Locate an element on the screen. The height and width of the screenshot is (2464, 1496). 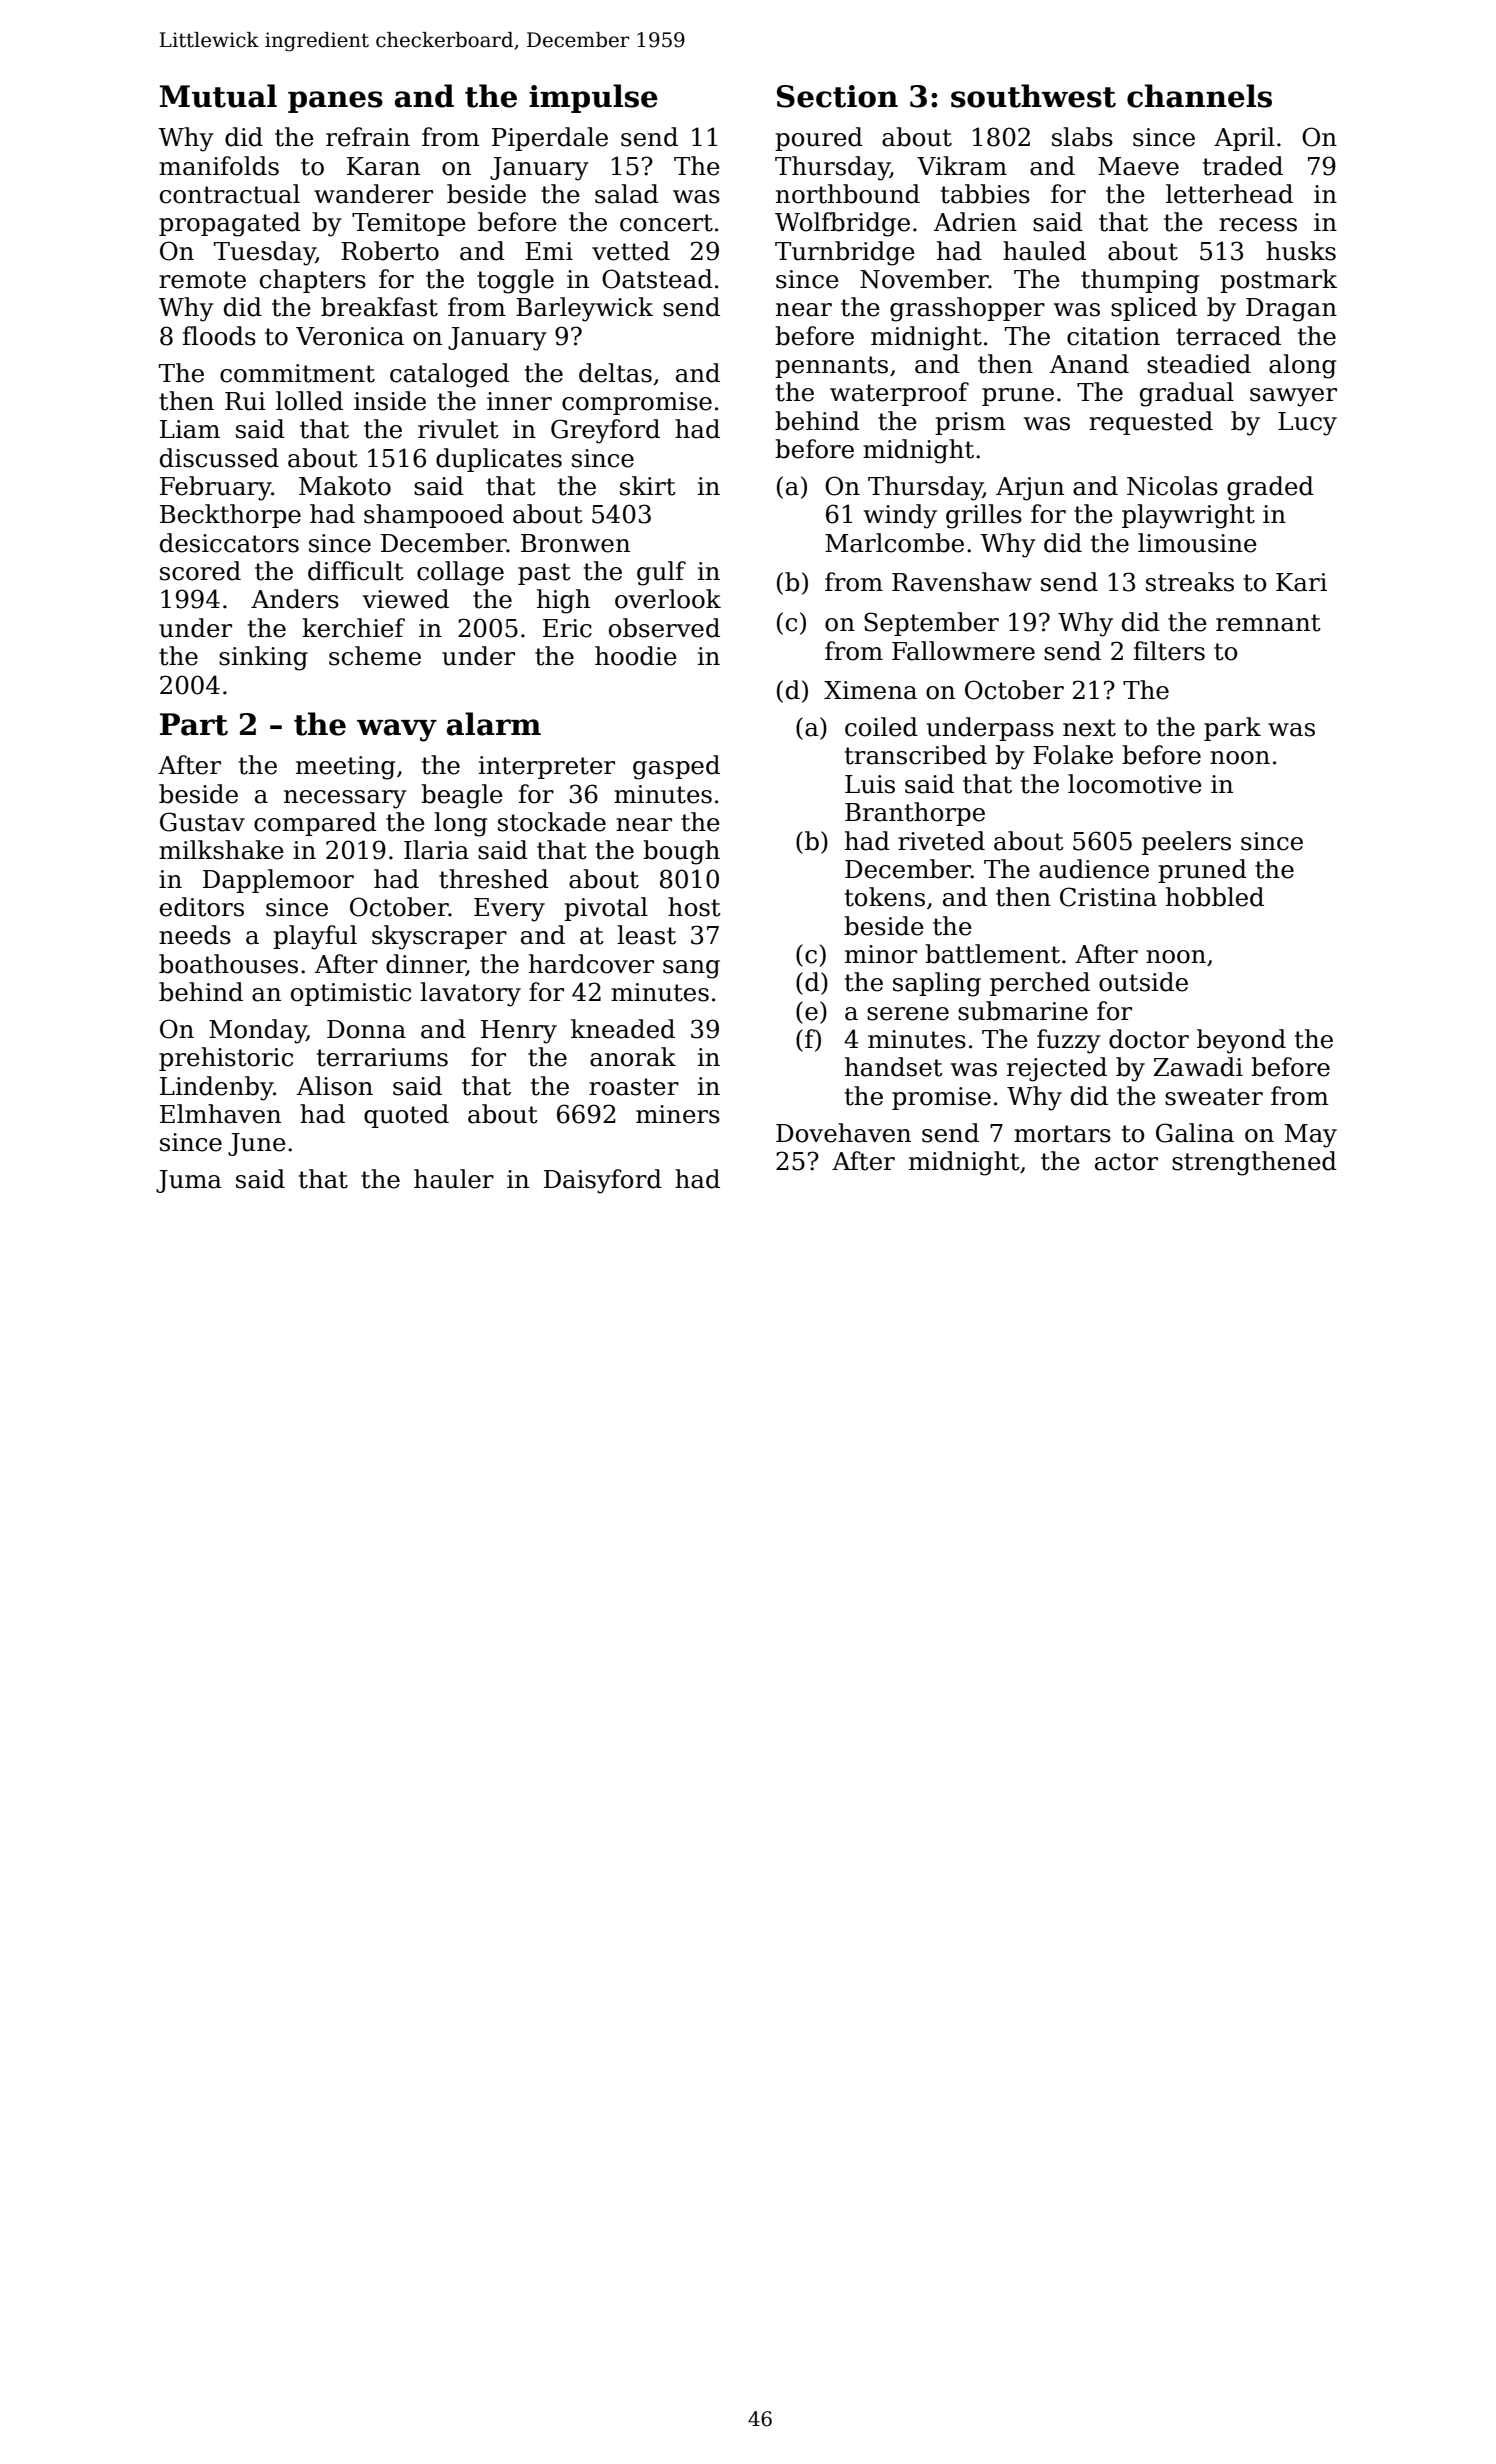
Section is located at coordinates (837, 96).
